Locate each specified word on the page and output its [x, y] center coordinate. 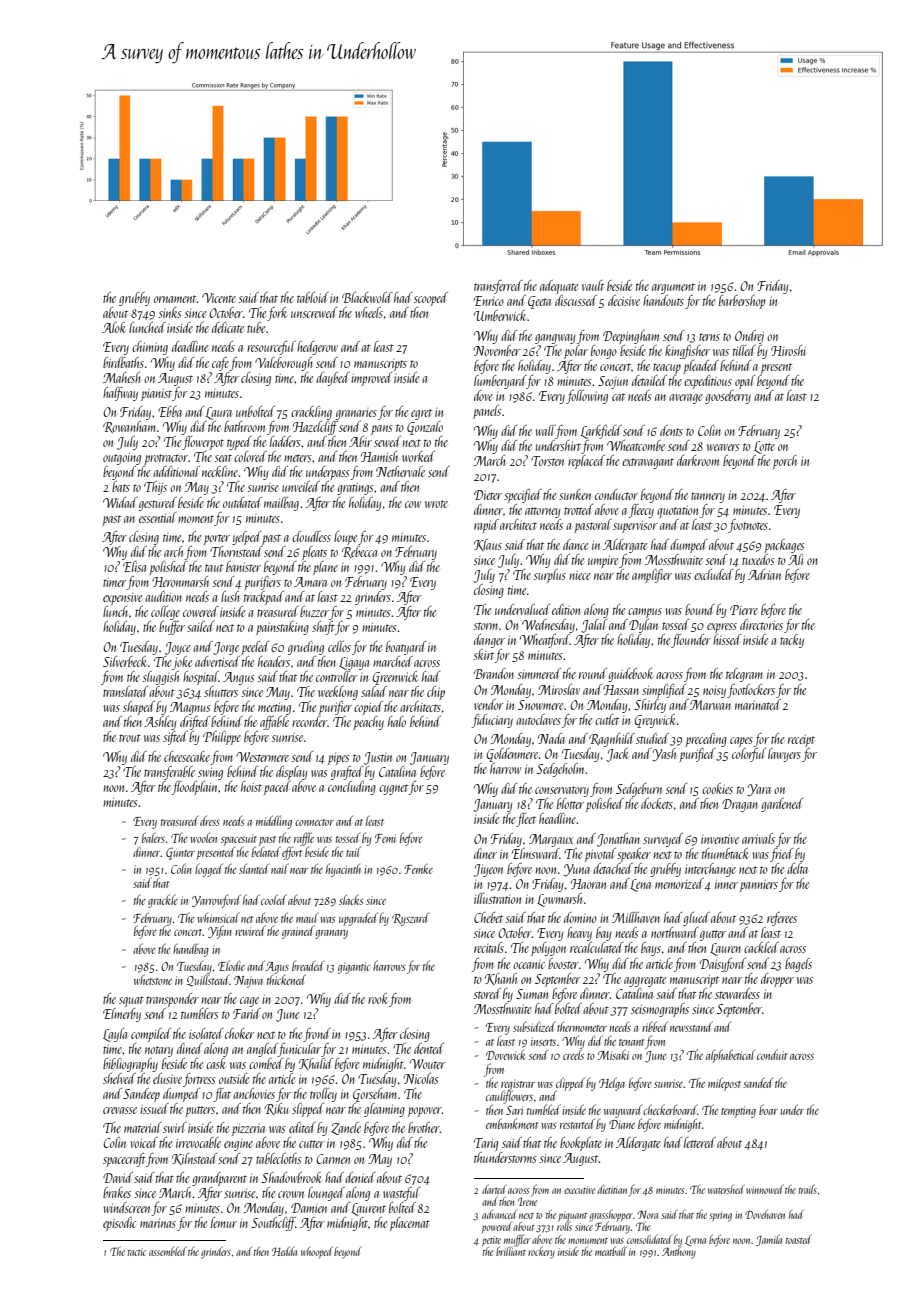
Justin [378, 758]
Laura [219, 413]
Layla [115, 1035]
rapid [486, 526]
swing [210, 774]
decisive [624, 300]
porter [217, 540]
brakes [117, 1192]
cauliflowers [509, 1098]
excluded [713, 574]
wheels [369, 312]
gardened [782, 805]
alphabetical [731, 1056]
